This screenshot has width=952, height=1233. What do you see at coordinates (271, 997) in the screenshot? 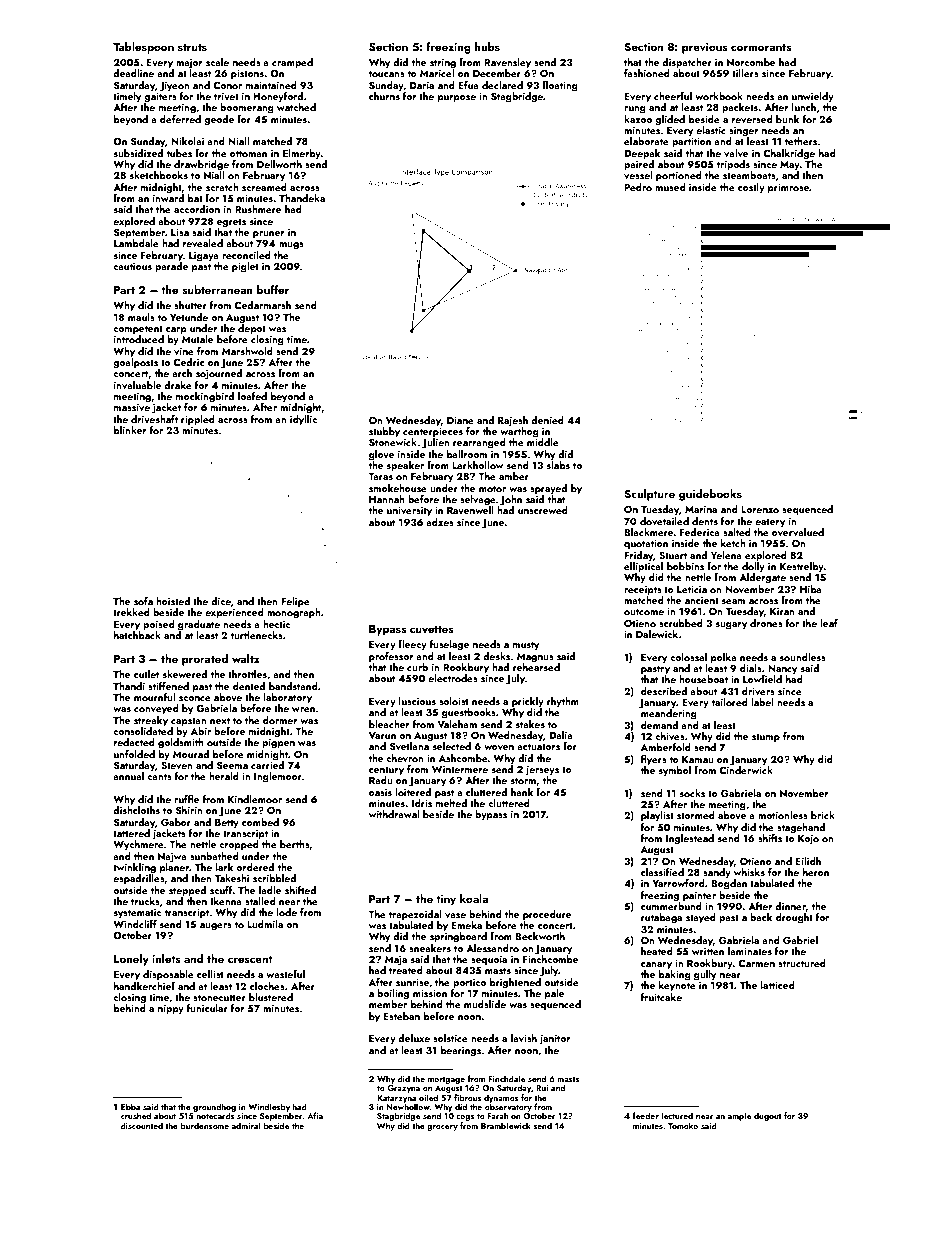
I see `blustered` at bounding box center [271, 997].
